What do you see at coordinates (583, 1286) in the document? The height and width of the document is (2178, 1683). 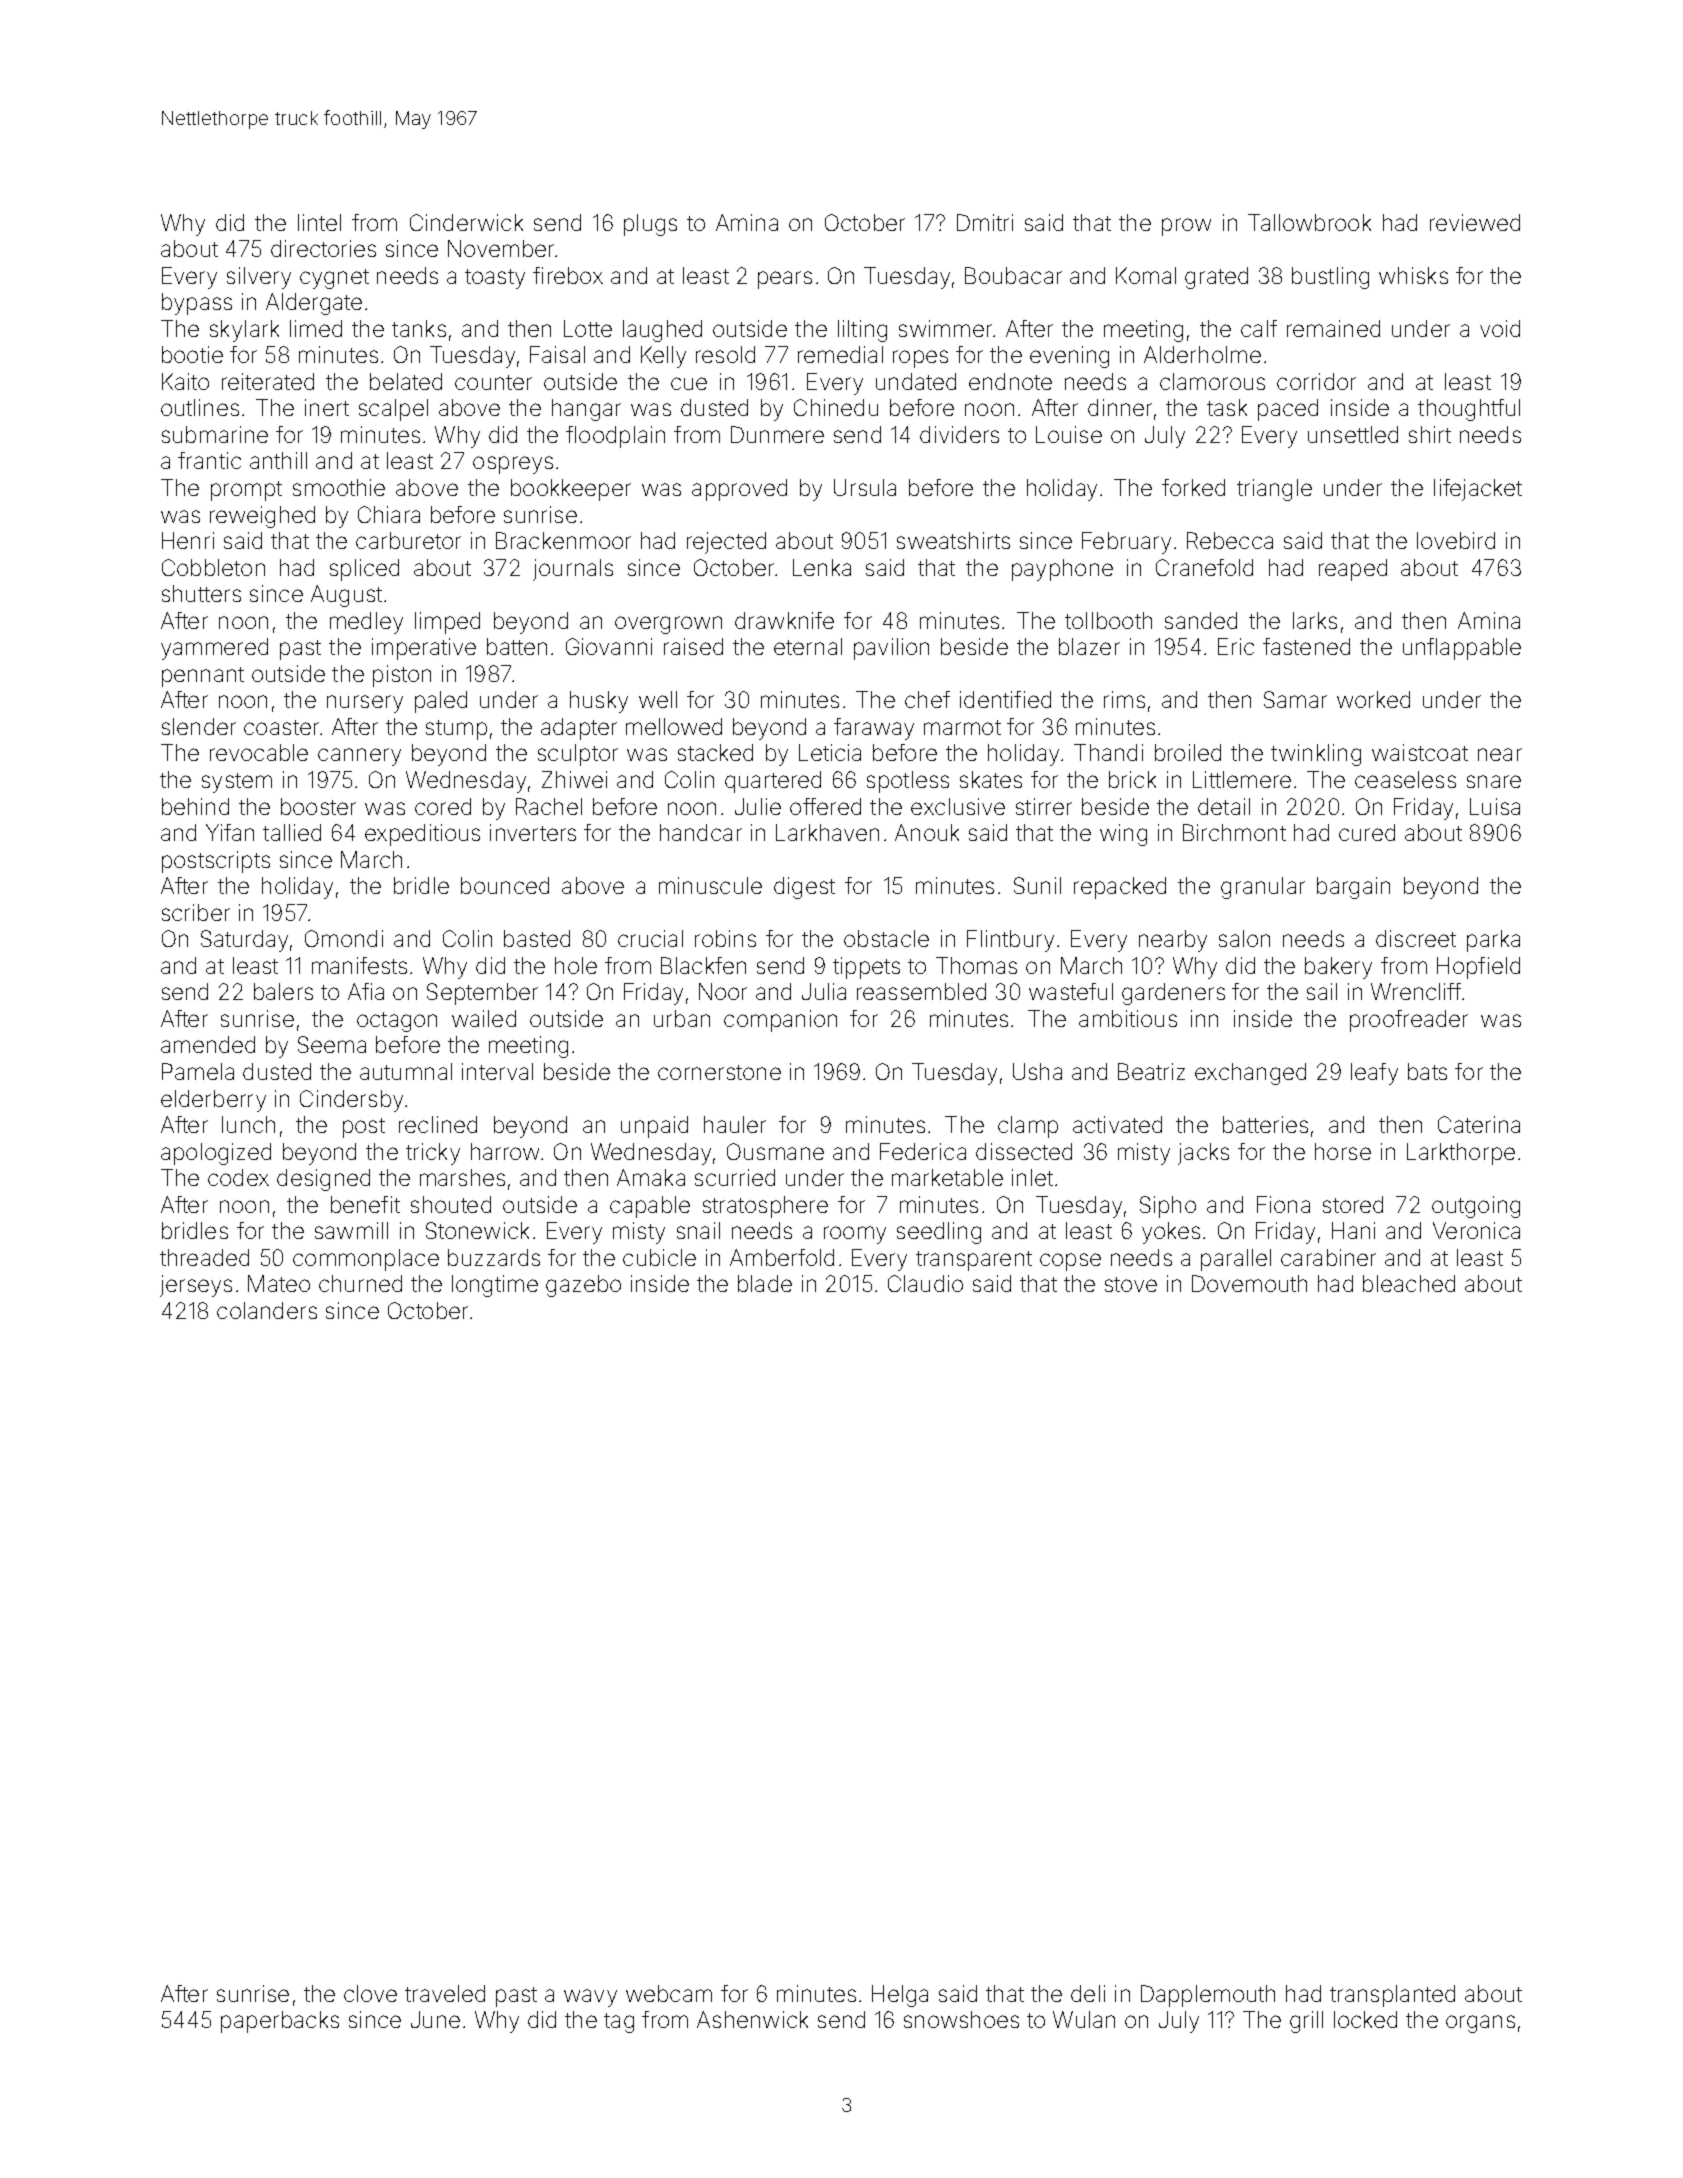 I see `gazebo` at bounding box center [583, 1286].
